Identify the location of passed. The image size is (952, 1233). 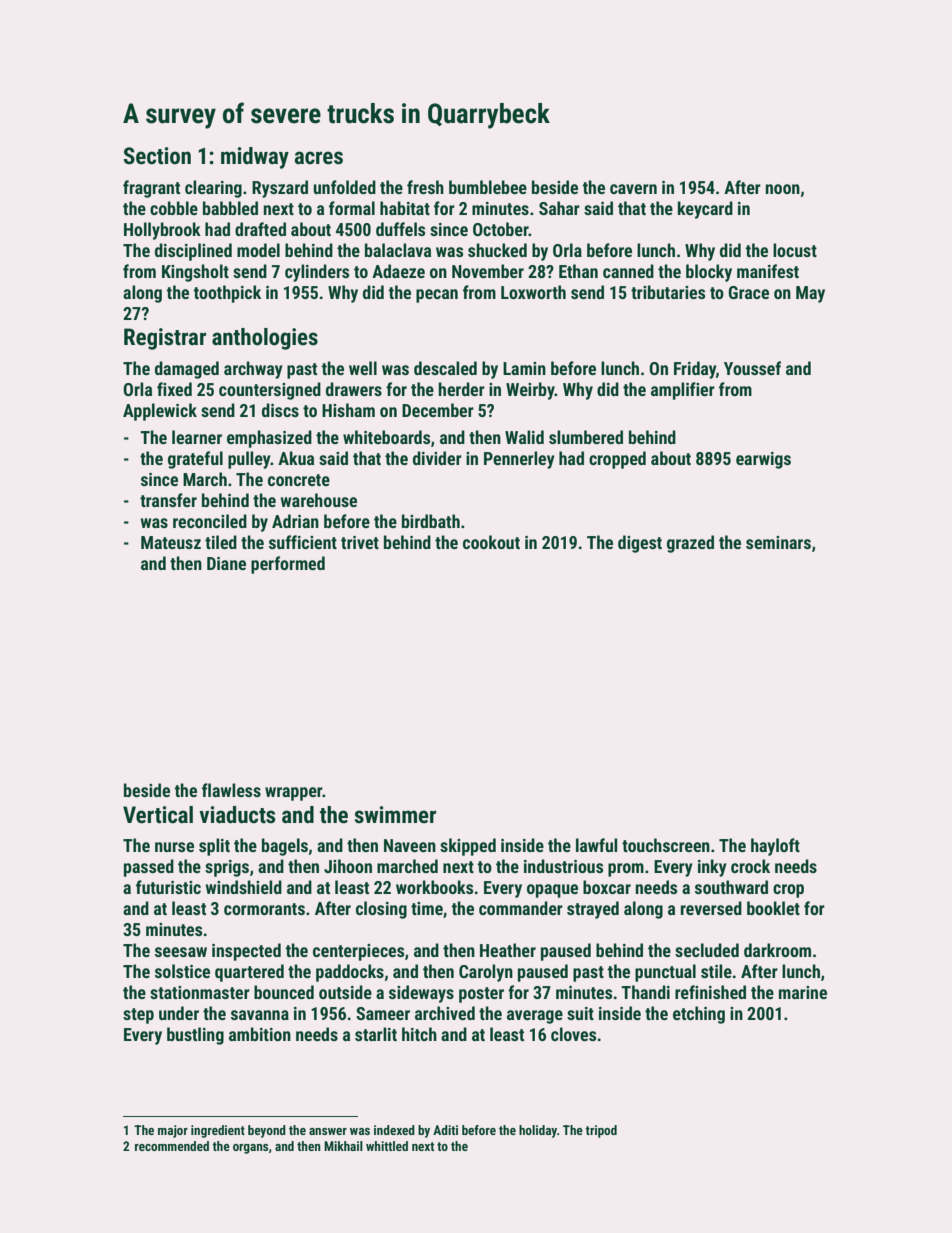
(149, 868).
